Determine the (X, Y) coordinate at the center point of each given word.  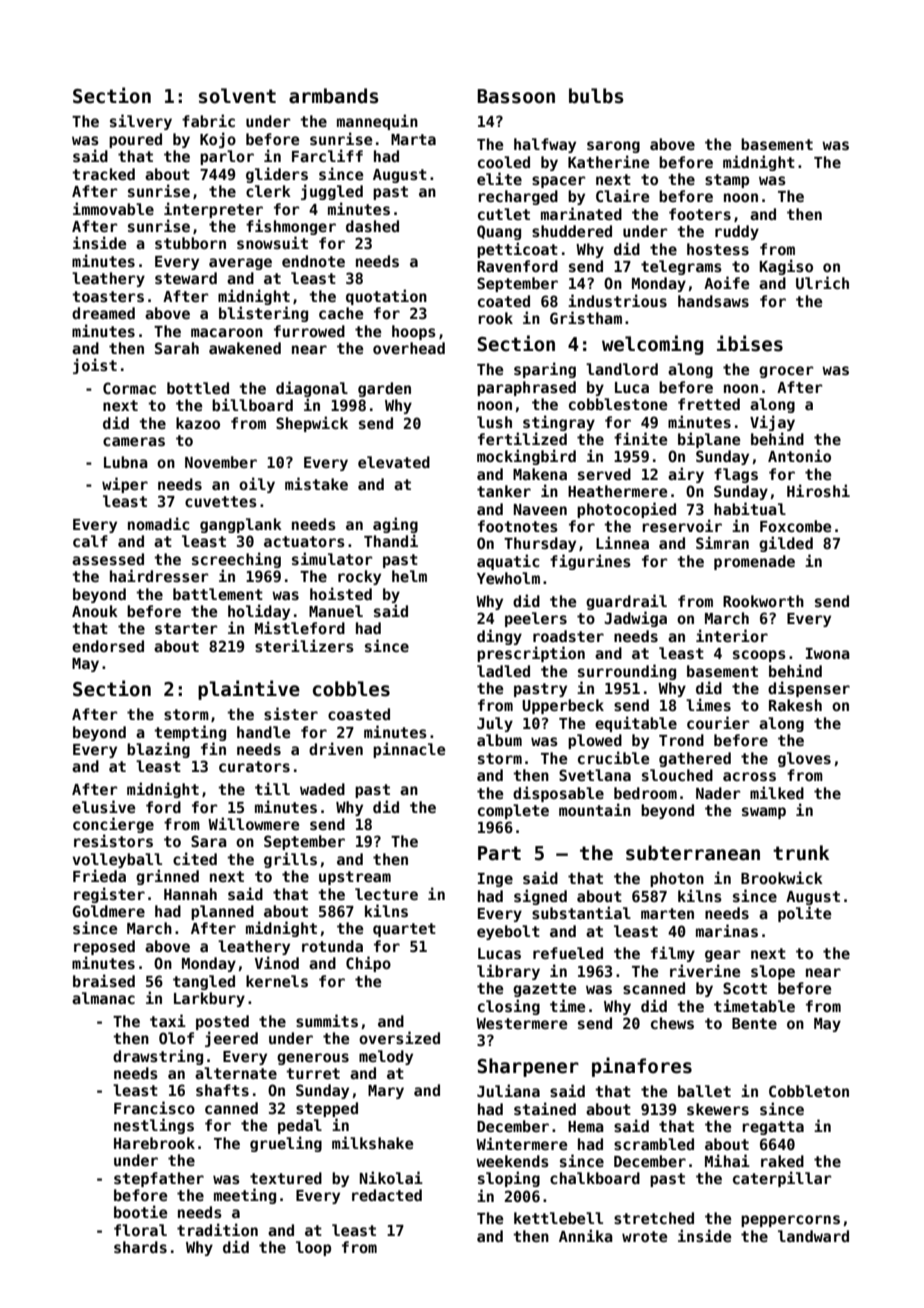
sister (291, 713)
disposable (558, 794)
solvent (237, 96)
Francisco (154, 1107)
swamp (764, 813)
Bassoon (516, 96)
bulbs (596, 96)
